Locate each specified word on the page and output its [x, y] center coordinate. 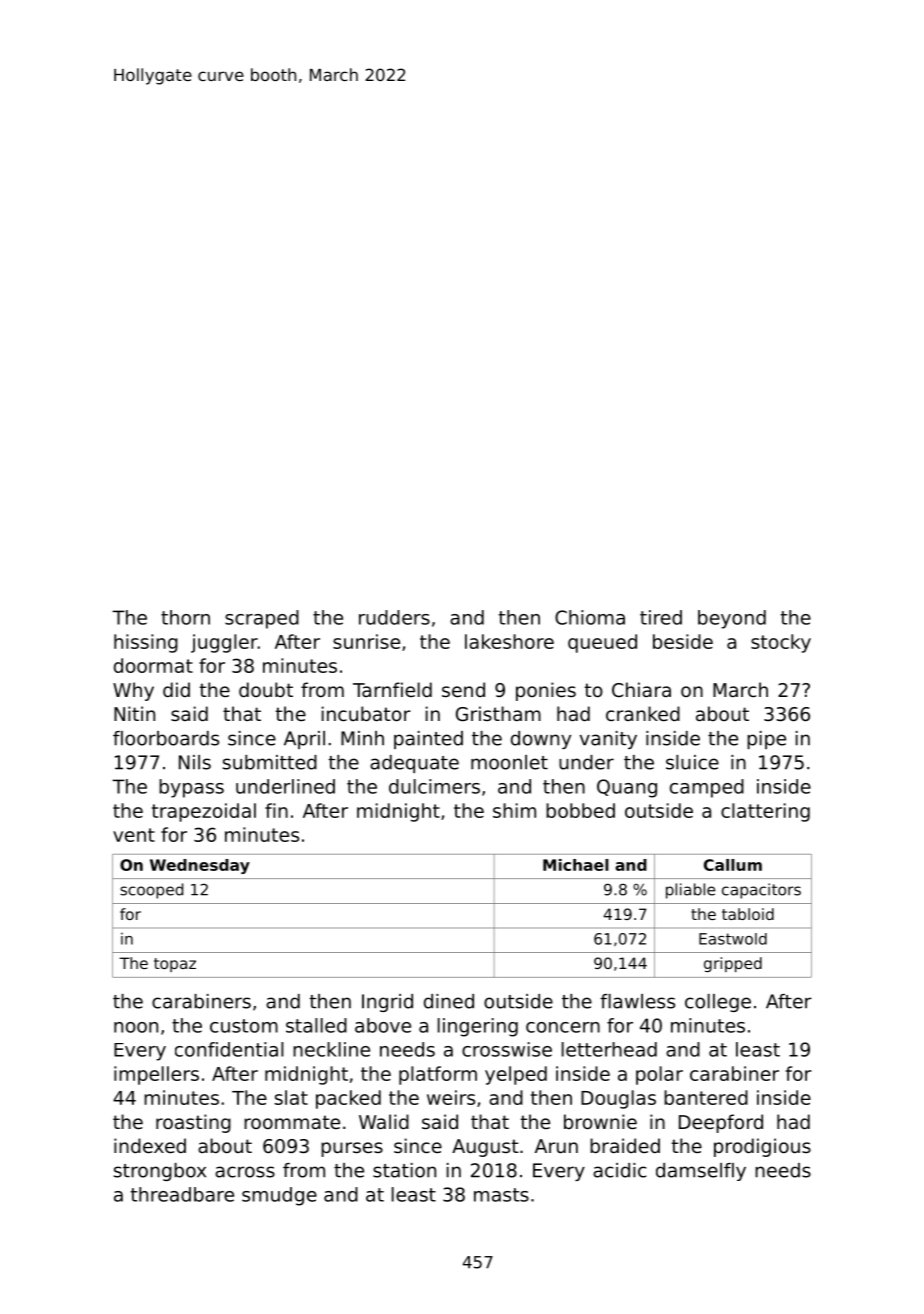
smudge [279, 1196]
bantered [706, 1097]
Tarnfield [392, 689]
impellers [156, 1075]
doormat [153, 665]
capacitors [761, 891]
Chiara [641, 689]
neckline [331, 1049]
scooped [151, 891]
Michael [576, 865]
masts [501, 1195]
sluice [692, 762]
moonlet [509, 762]
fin [276, 810]
